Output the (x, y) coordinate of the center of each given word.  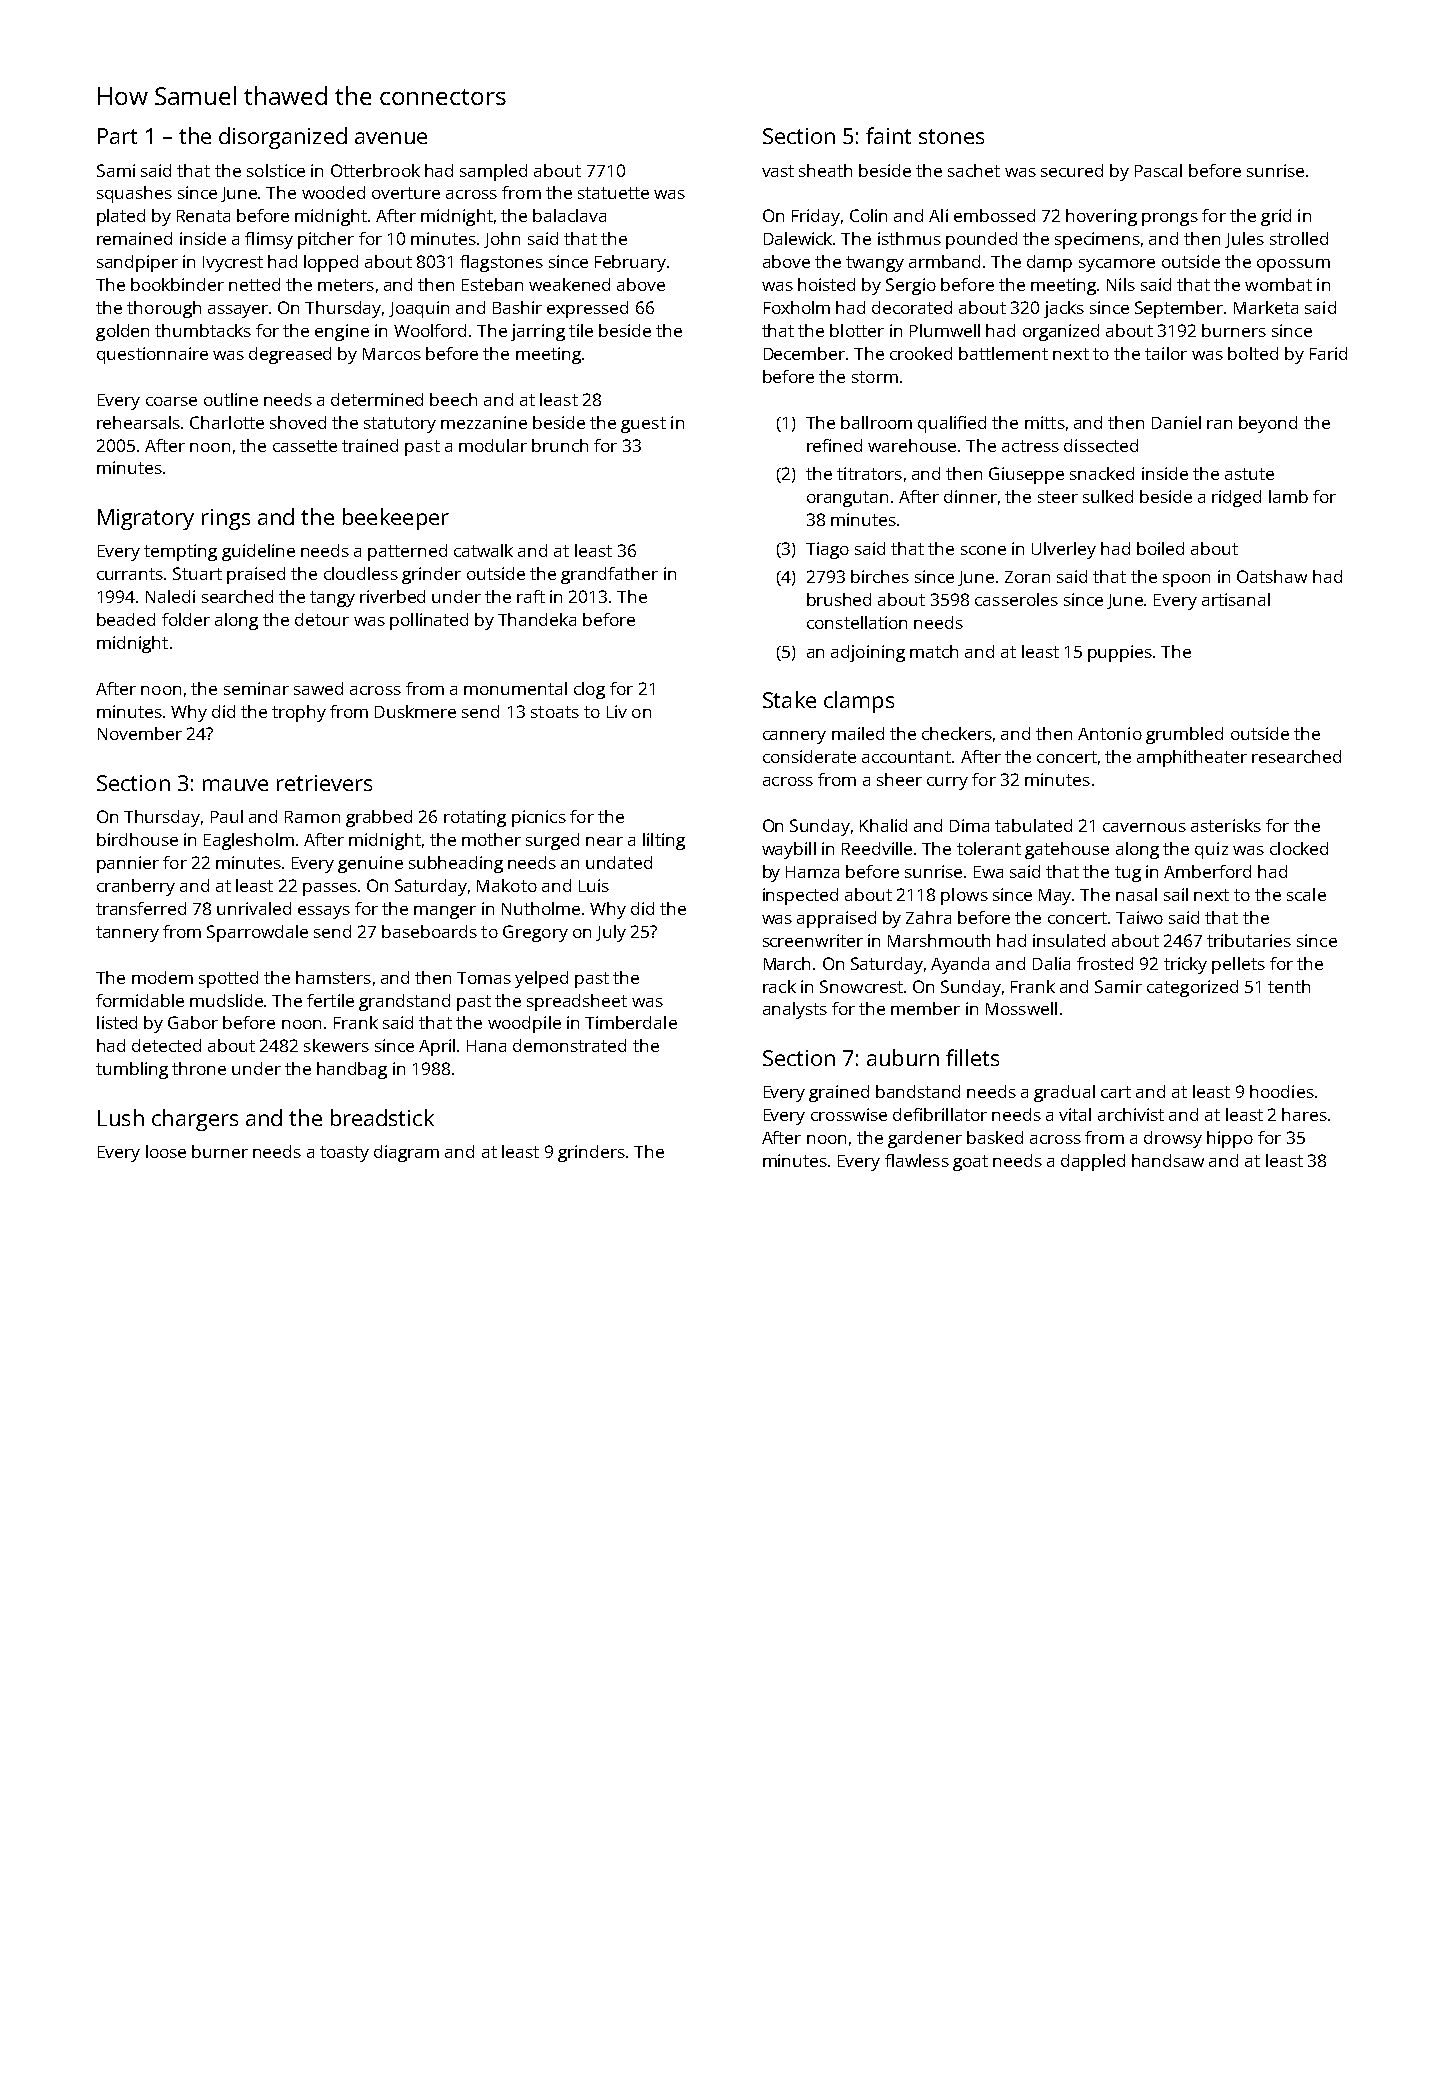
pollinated (429, 621)
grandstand (404, 1002)
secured (1072, 170)
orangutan (847, 499)
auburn (903, 1057)
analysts (795, 1010)
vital (1075, 1114)
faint (888, 135)
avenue (391, 138)
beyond (1268, 424)
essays (324, 912)
